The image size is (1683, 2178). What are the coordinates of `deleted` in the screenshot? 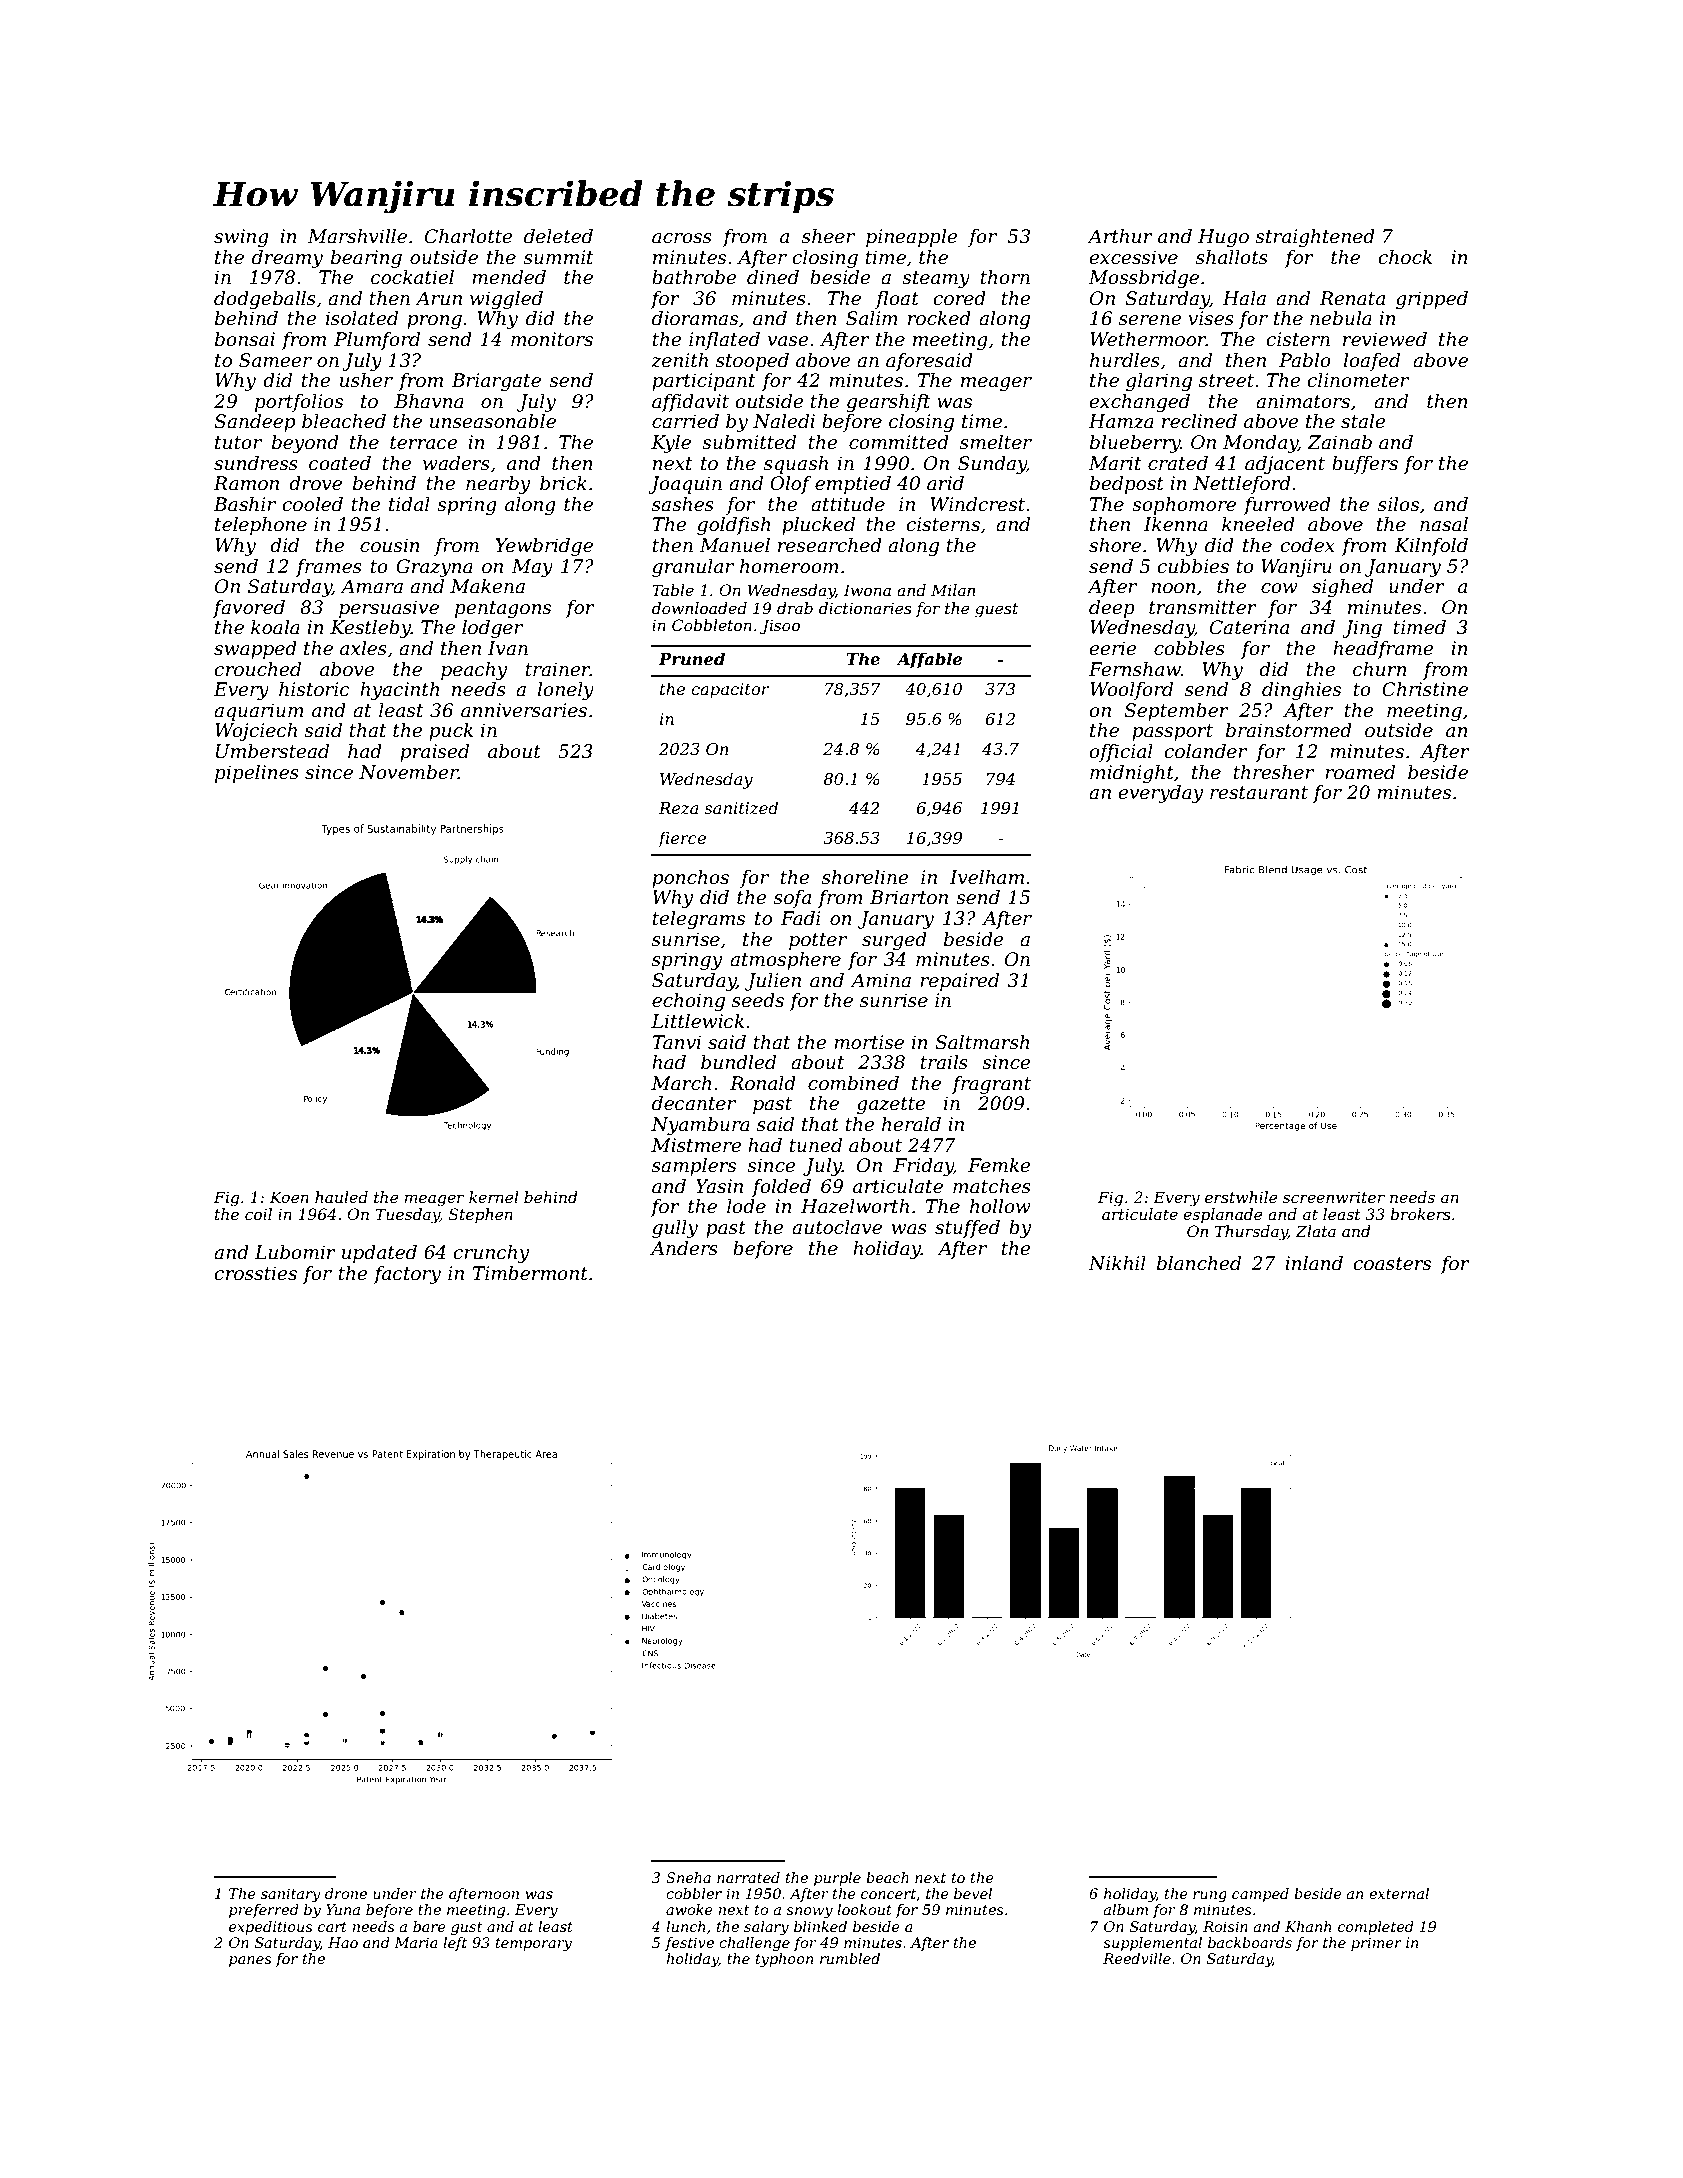 It's located at (558, 236).
